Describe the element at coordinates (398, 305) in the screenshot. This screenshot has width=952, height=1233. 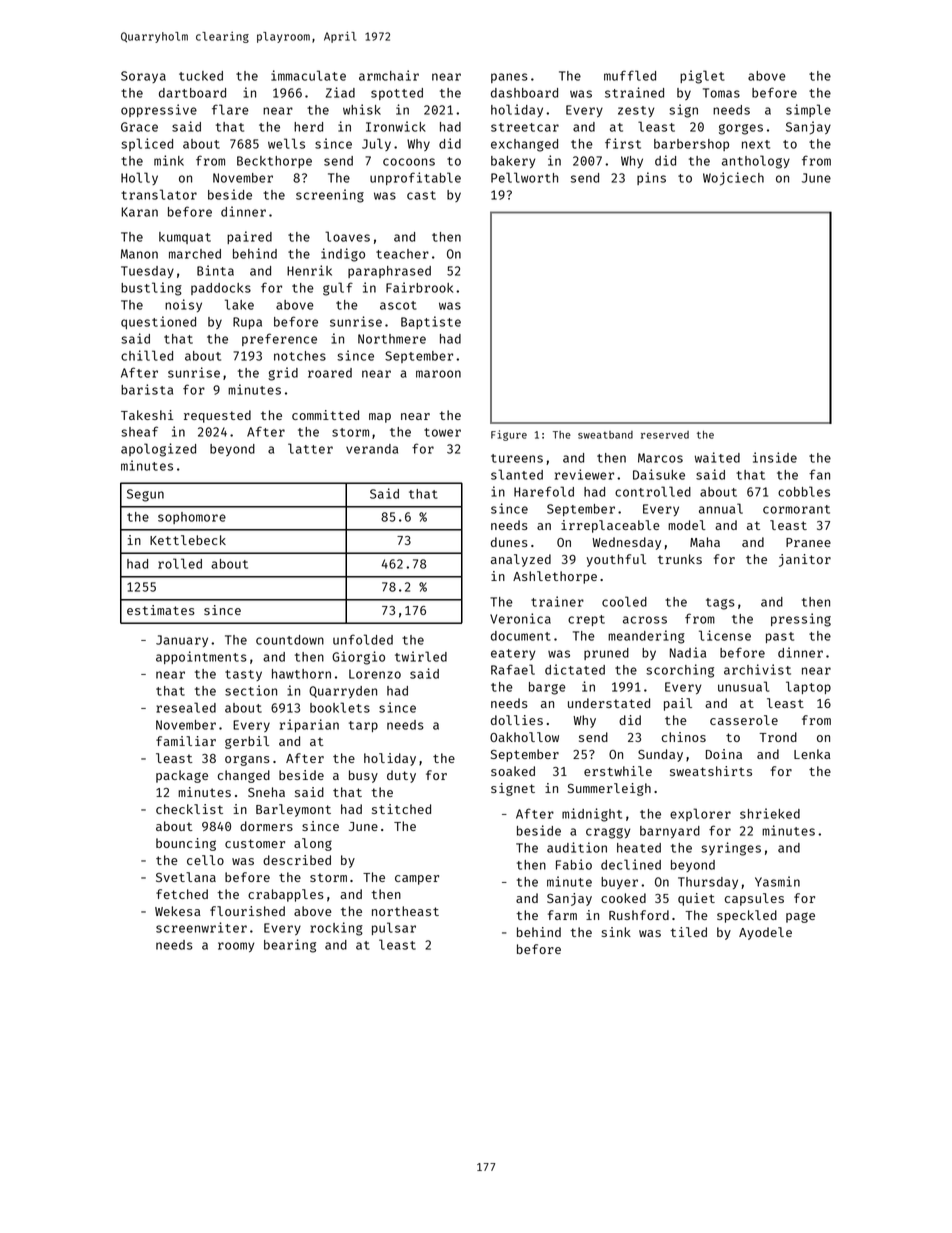
I see `ascot` at that location.
